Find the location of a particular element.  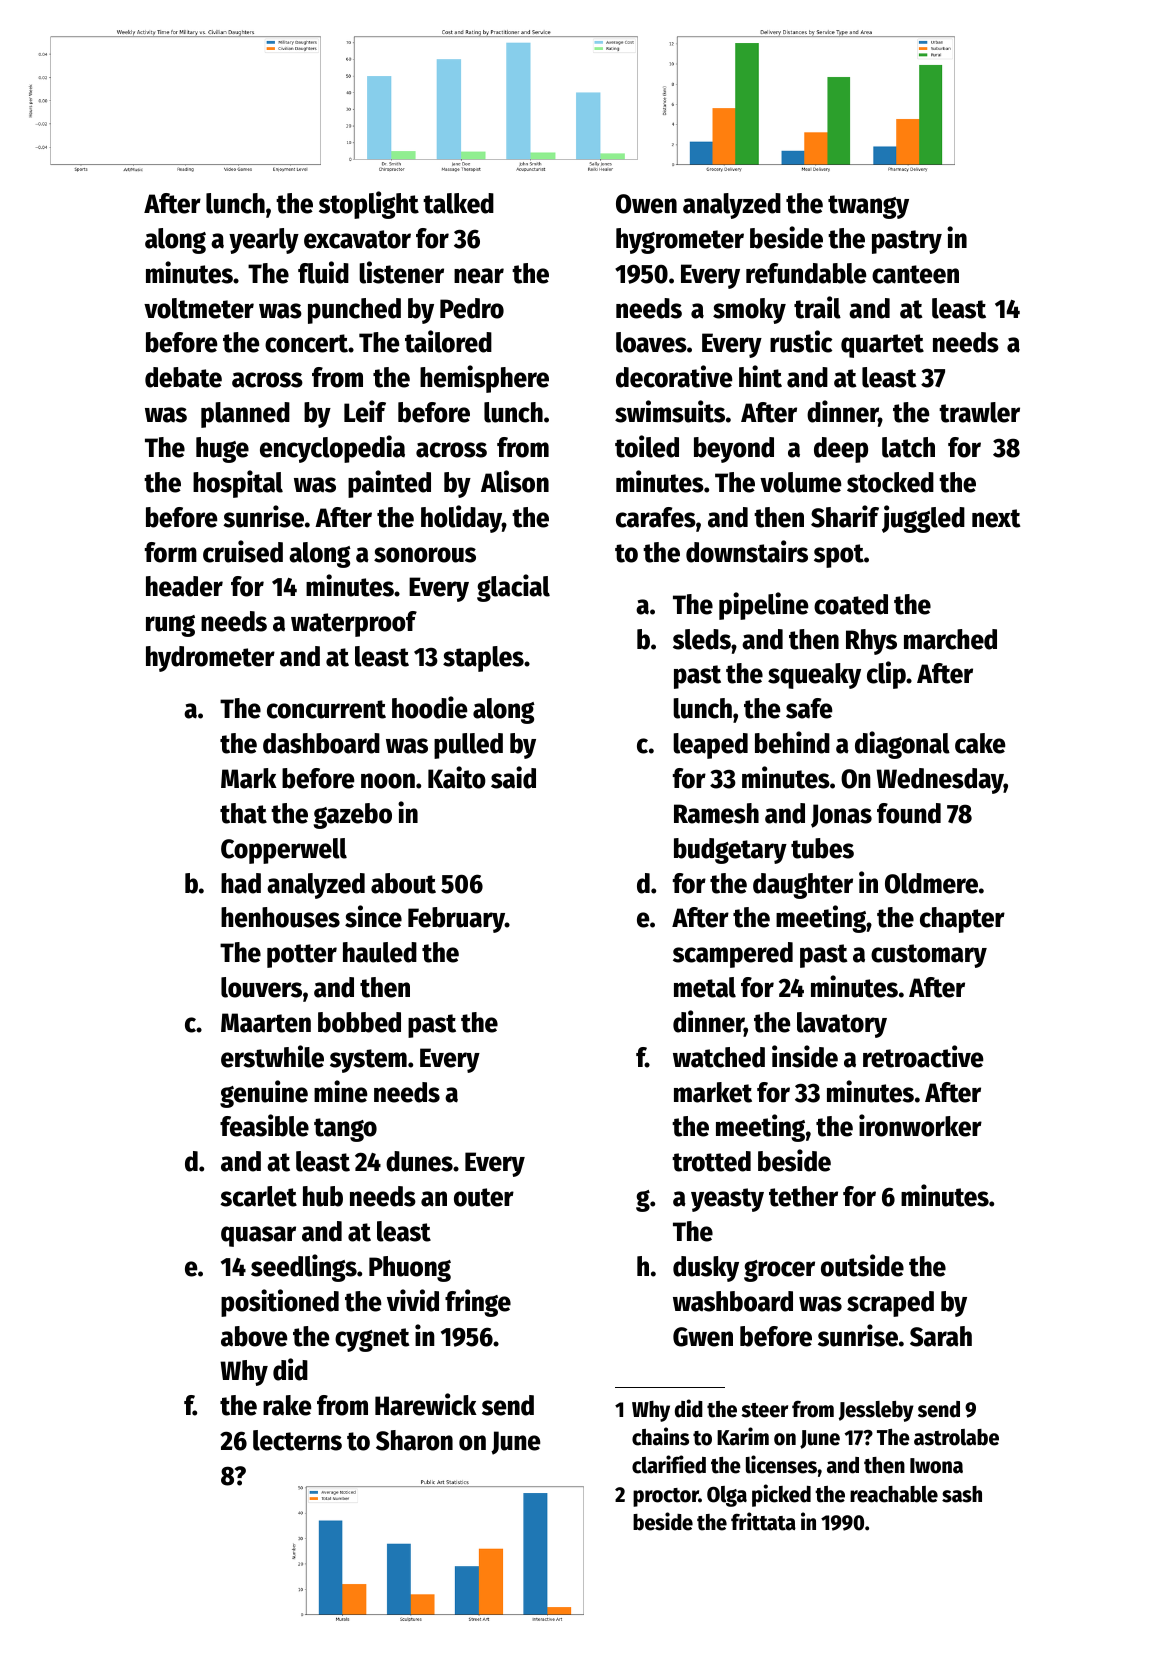

hint is located at coordinates (760, 376).
